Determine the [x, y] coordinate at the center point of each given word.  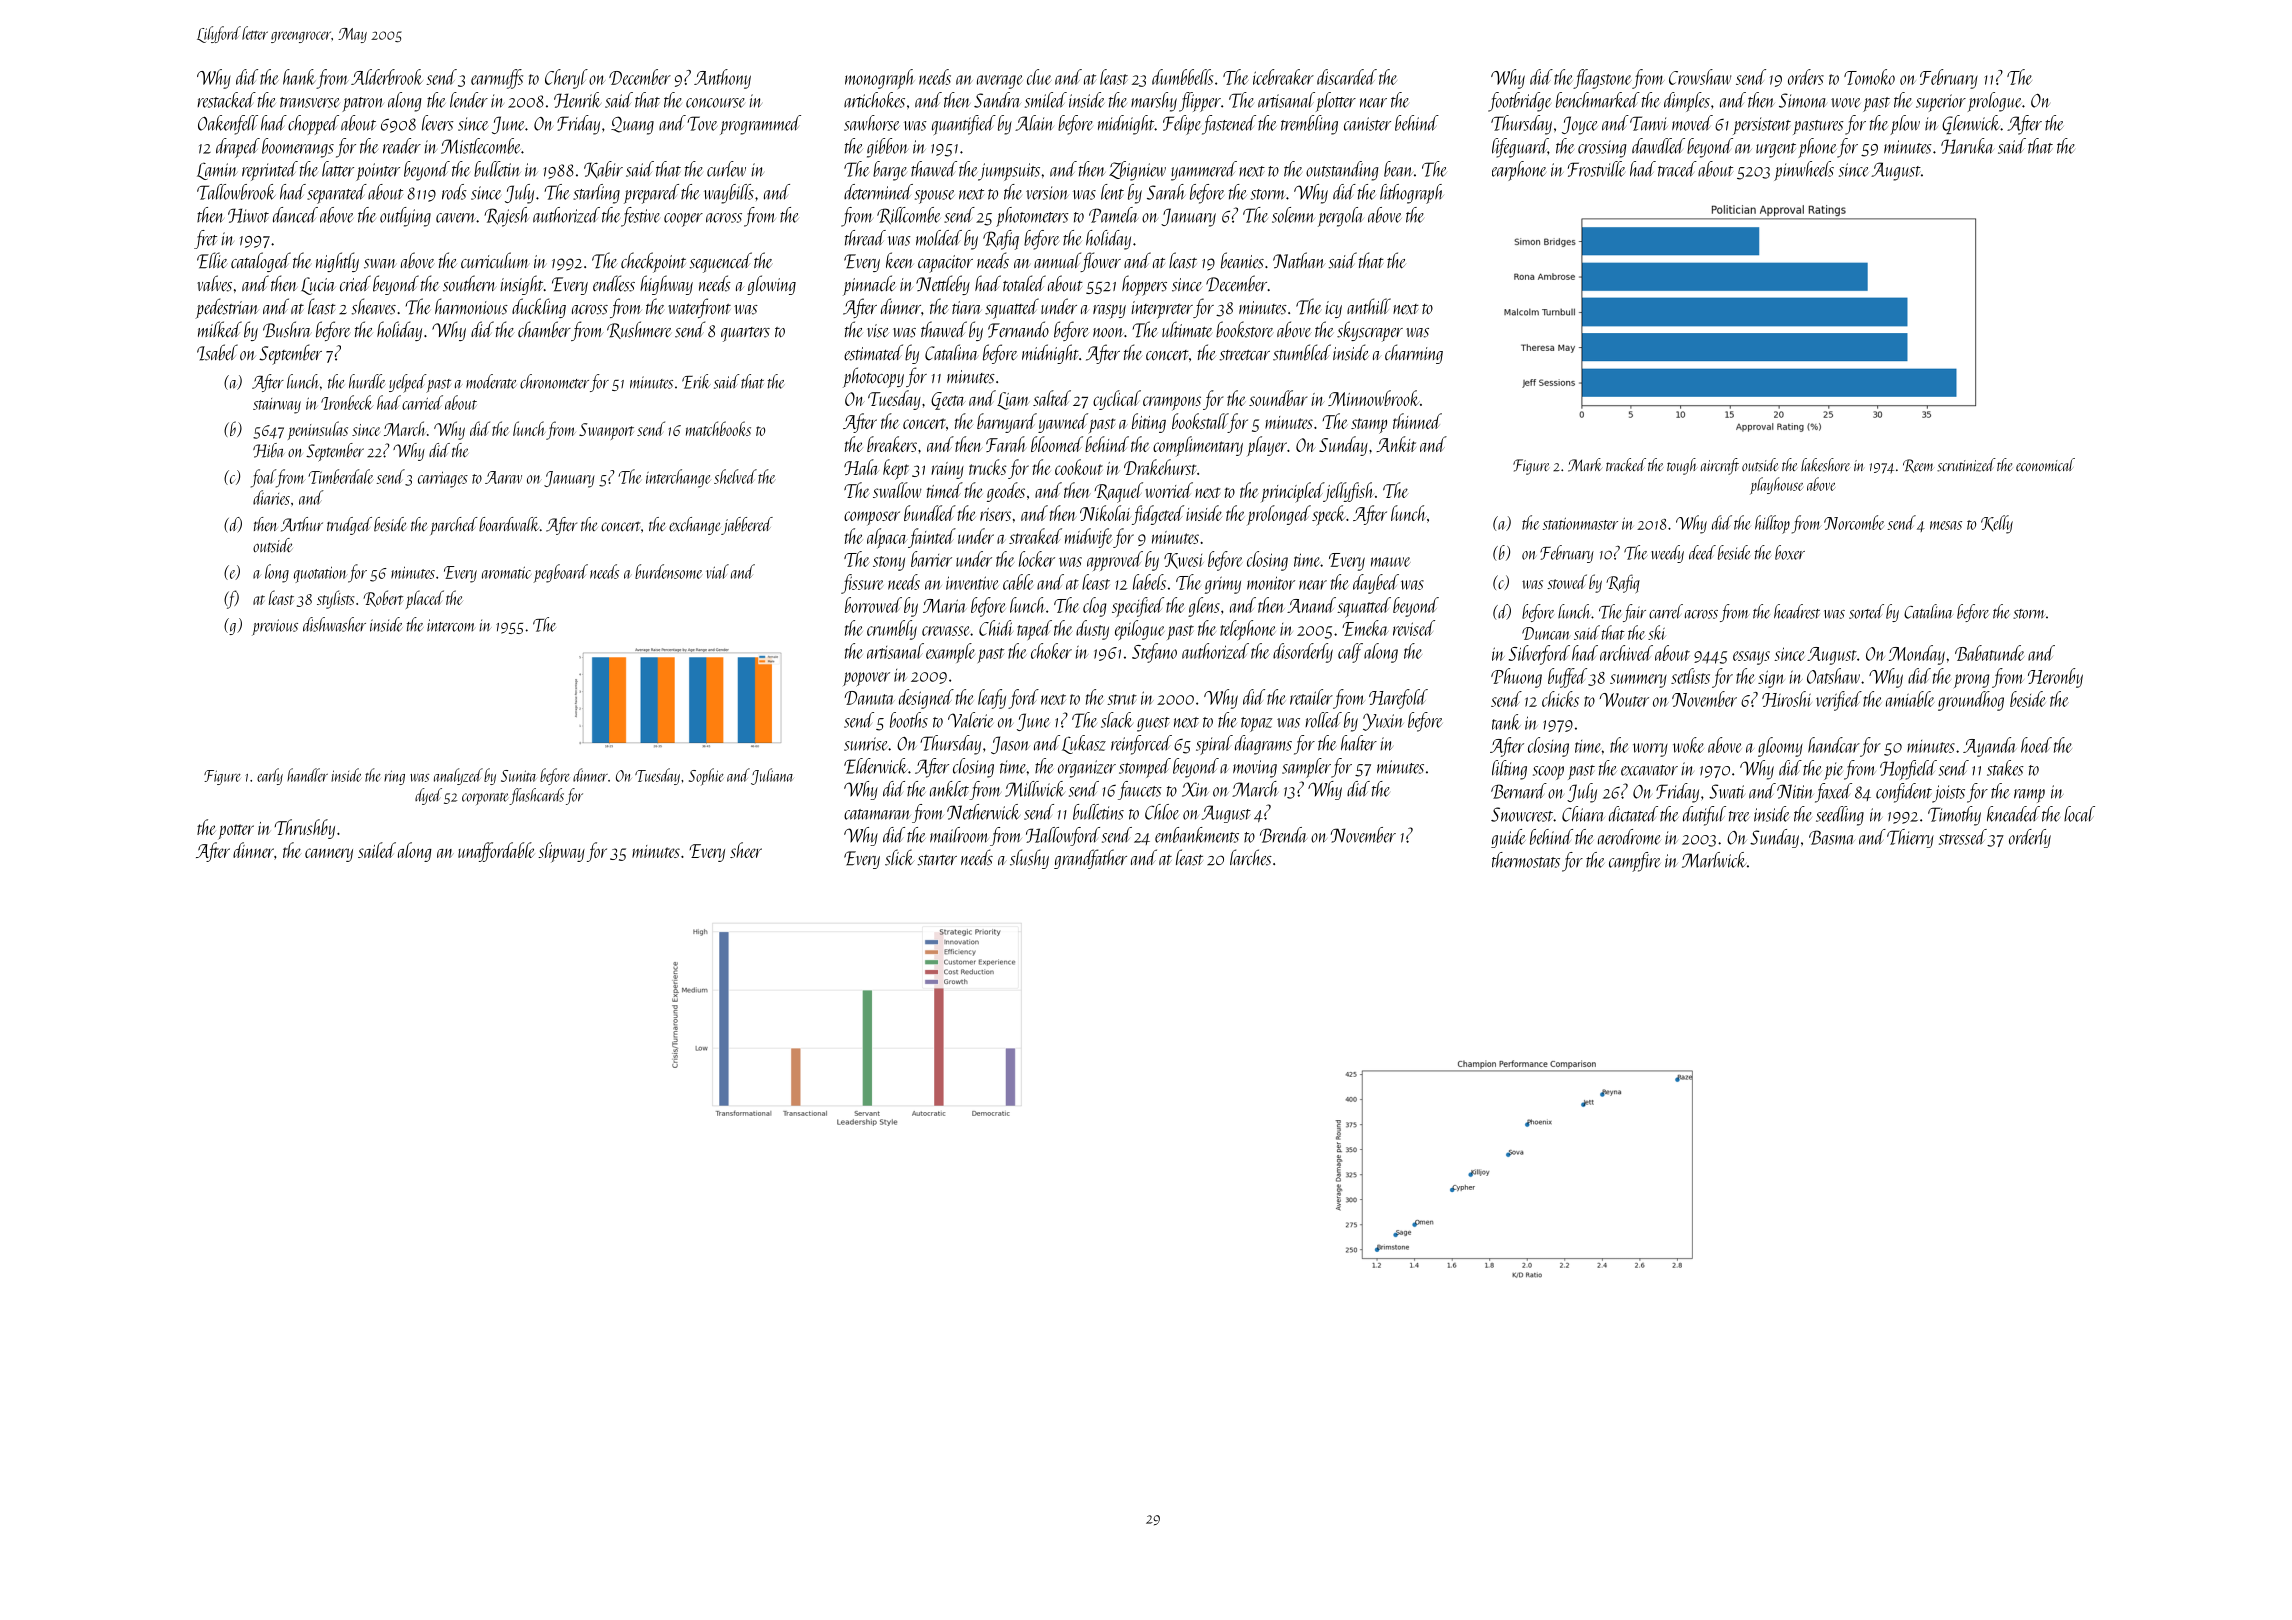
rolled [1323, 720]
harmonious [471, 306]
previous [275, 627]
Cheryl [566, 79]
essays [1751, 658]
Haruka [1967, 146]
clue [1039, 77]
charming [1414, 354]
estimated [873, 352]
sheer [746, 850]
